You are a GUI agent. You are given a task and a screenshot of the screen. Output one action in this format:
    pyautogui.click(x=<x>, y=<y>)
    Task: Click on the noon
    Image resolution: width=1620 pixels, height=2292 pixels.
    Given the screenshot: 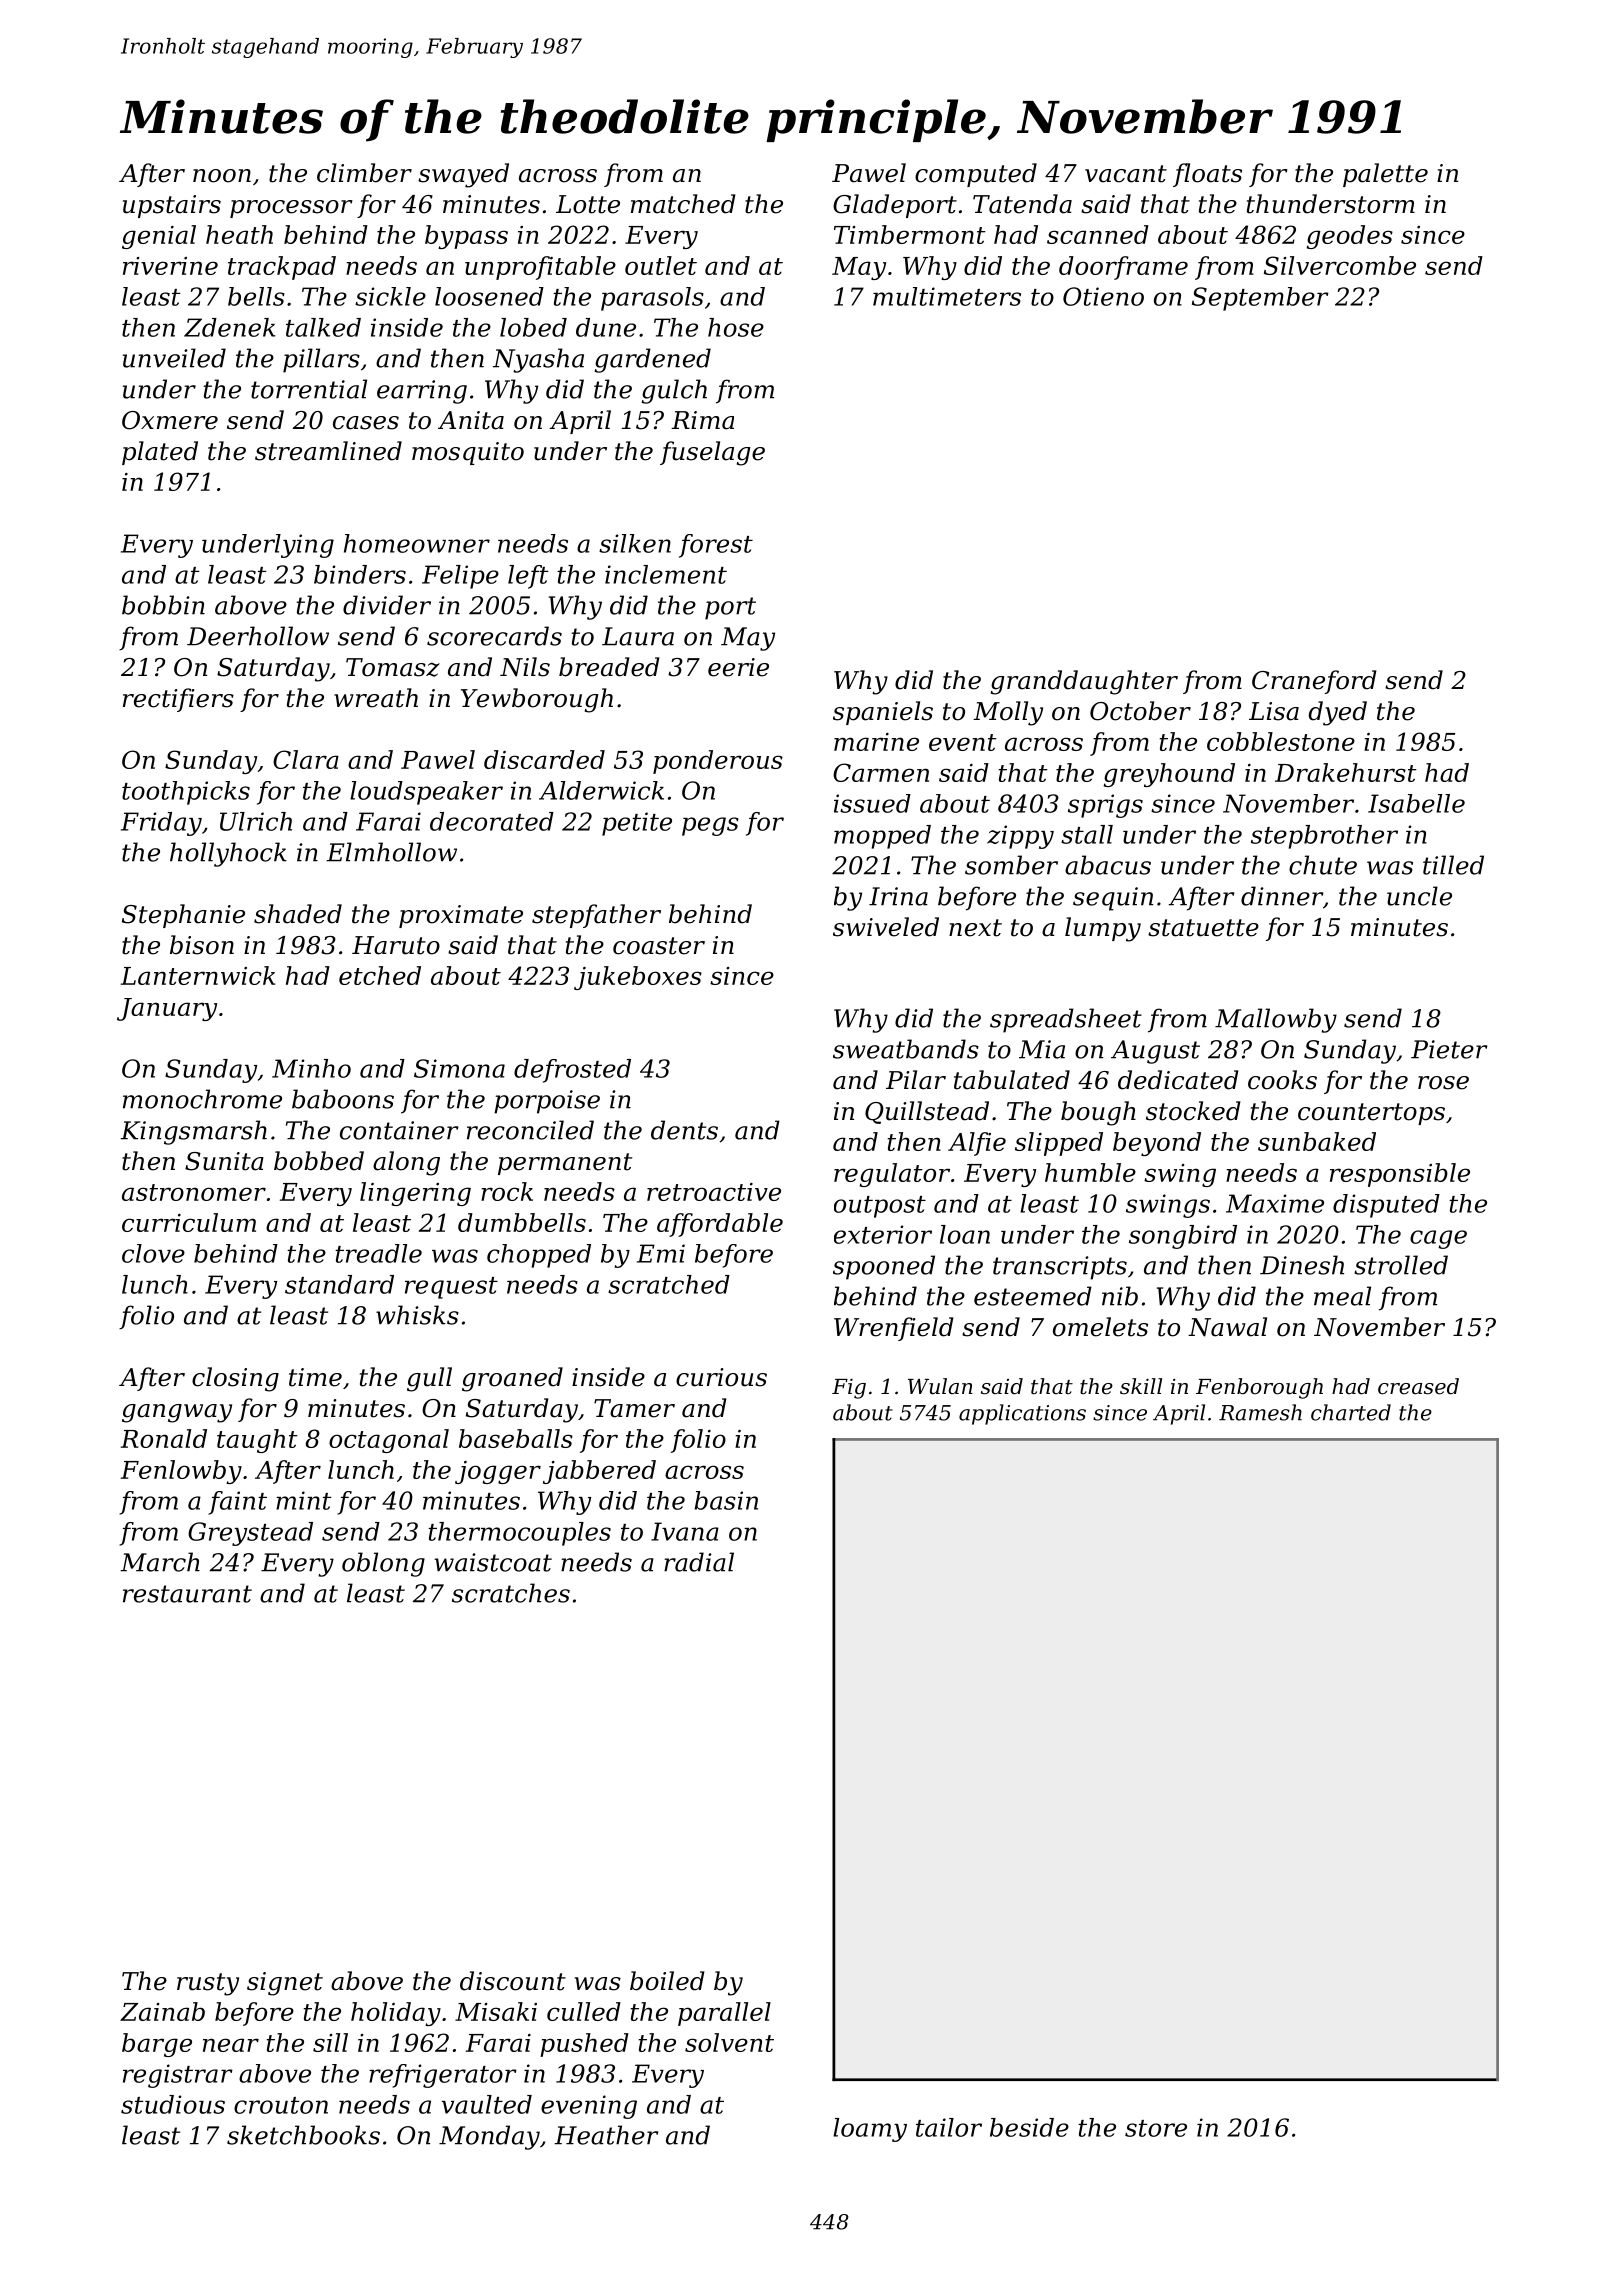 What is the action you would take?
    pyautogui.click(x=222, y=176)
